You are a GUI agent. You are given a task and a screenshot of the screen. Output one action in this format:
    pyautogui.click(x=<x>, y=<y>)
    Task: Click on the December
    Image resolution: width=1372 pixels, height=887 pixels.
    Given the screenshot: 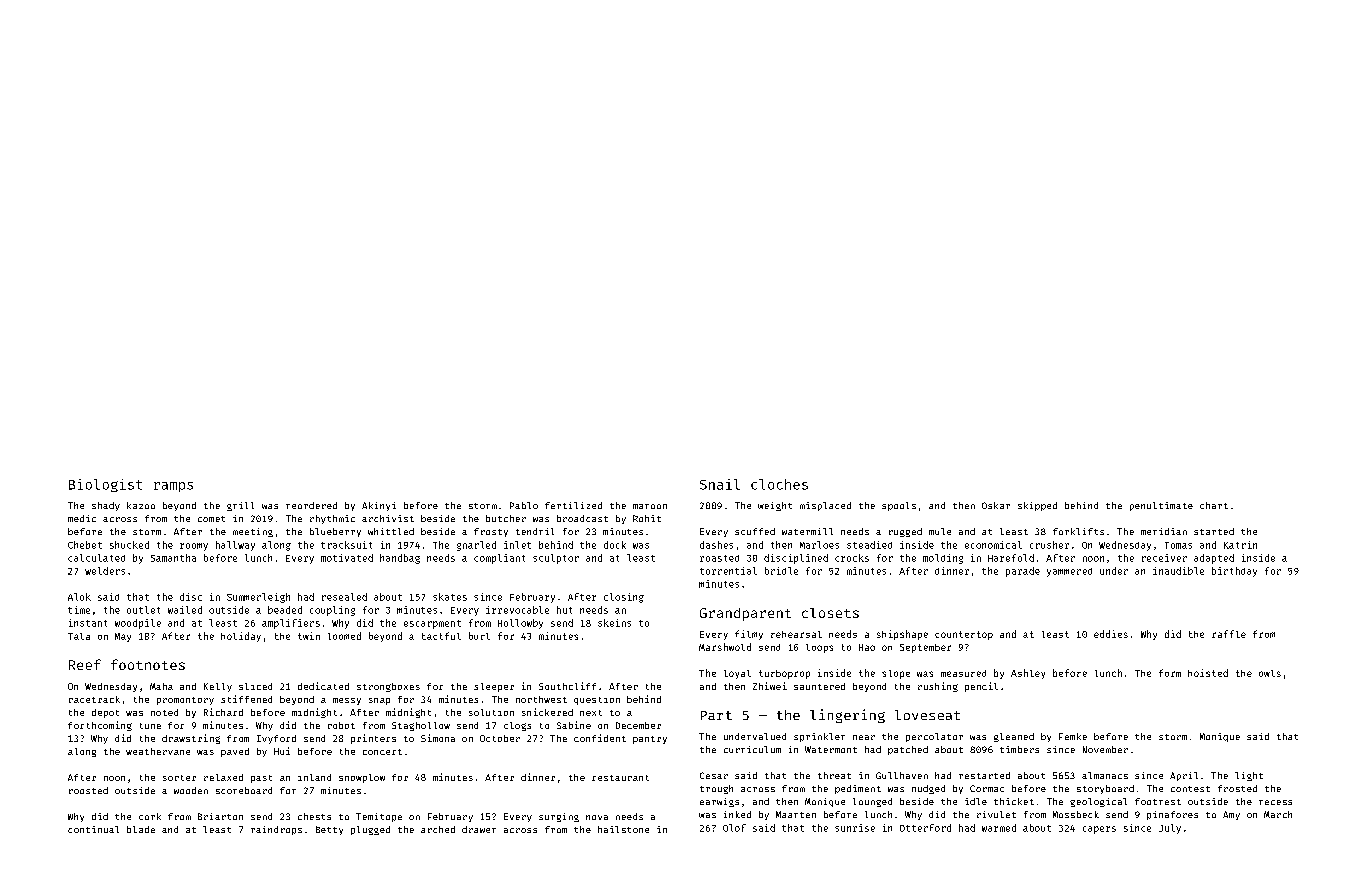 What is the action you would take?
    pyautogui.click(x=638, y=725)
